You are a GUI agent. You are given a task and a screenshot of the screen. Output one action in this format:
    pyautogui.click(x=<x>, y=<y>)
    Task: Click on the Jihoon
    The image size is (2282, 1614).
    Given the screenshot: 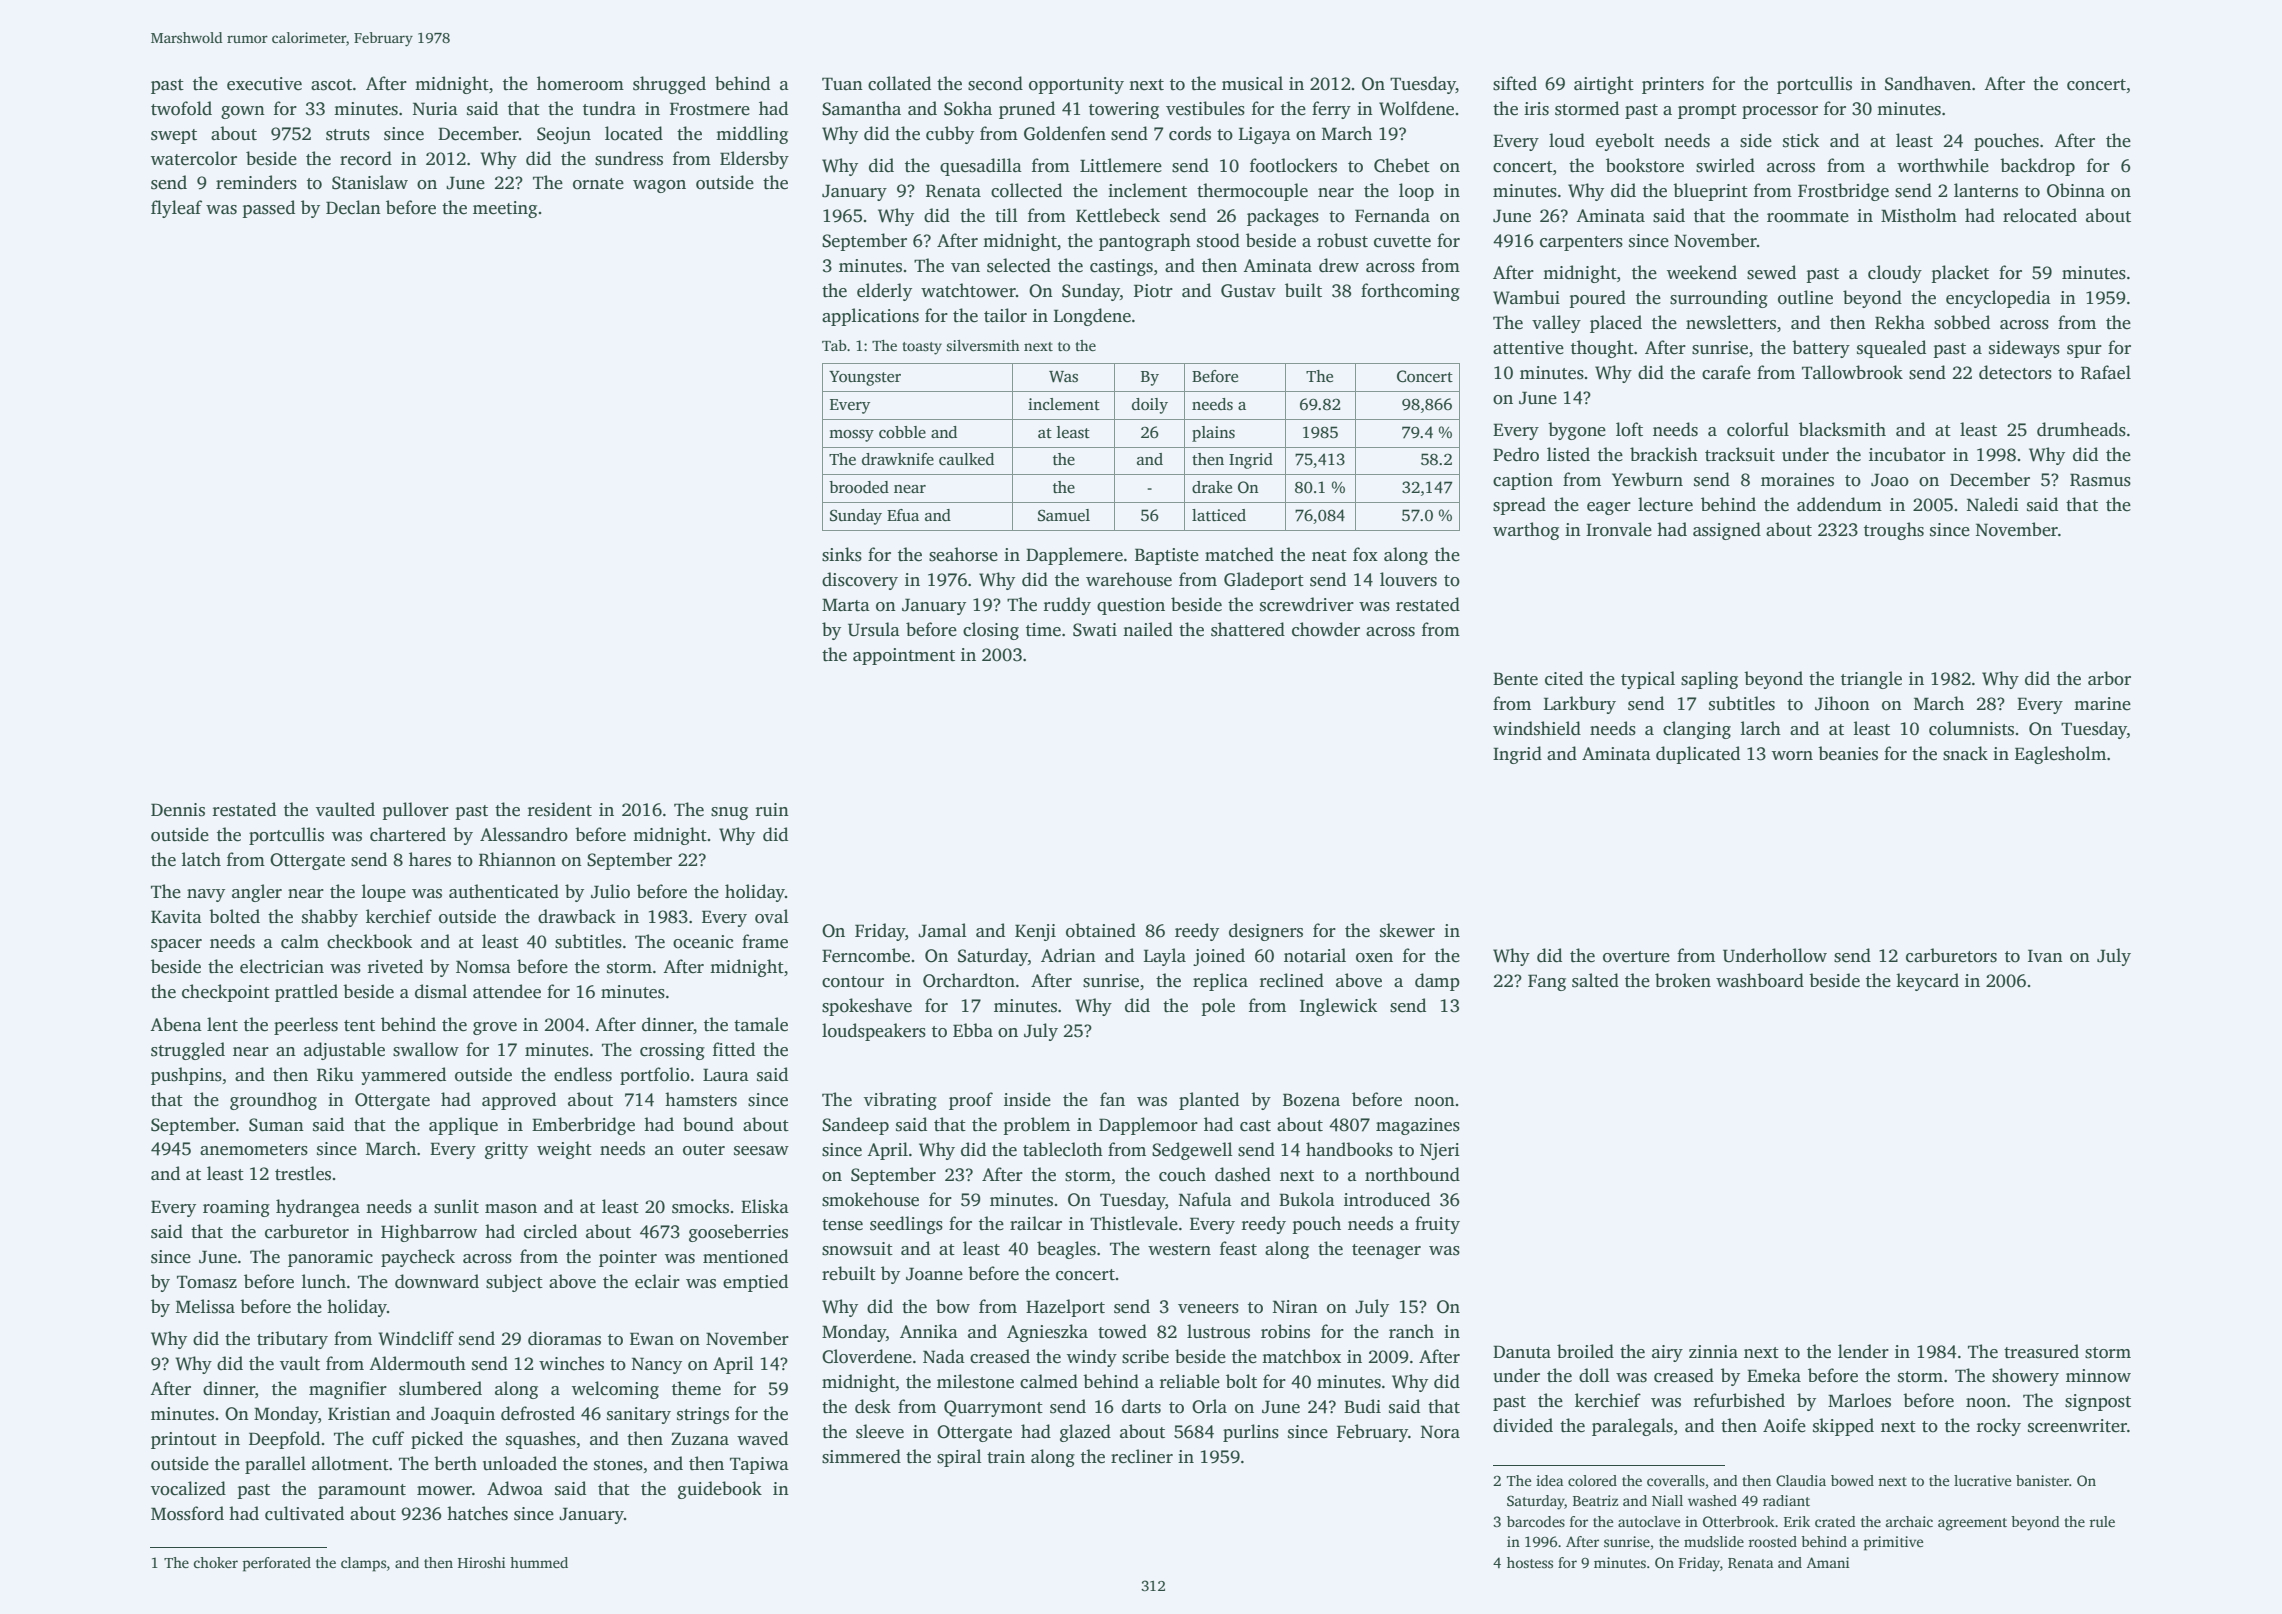 What is the action you would take?
    pyautogui.click(x=1842, y=703)
